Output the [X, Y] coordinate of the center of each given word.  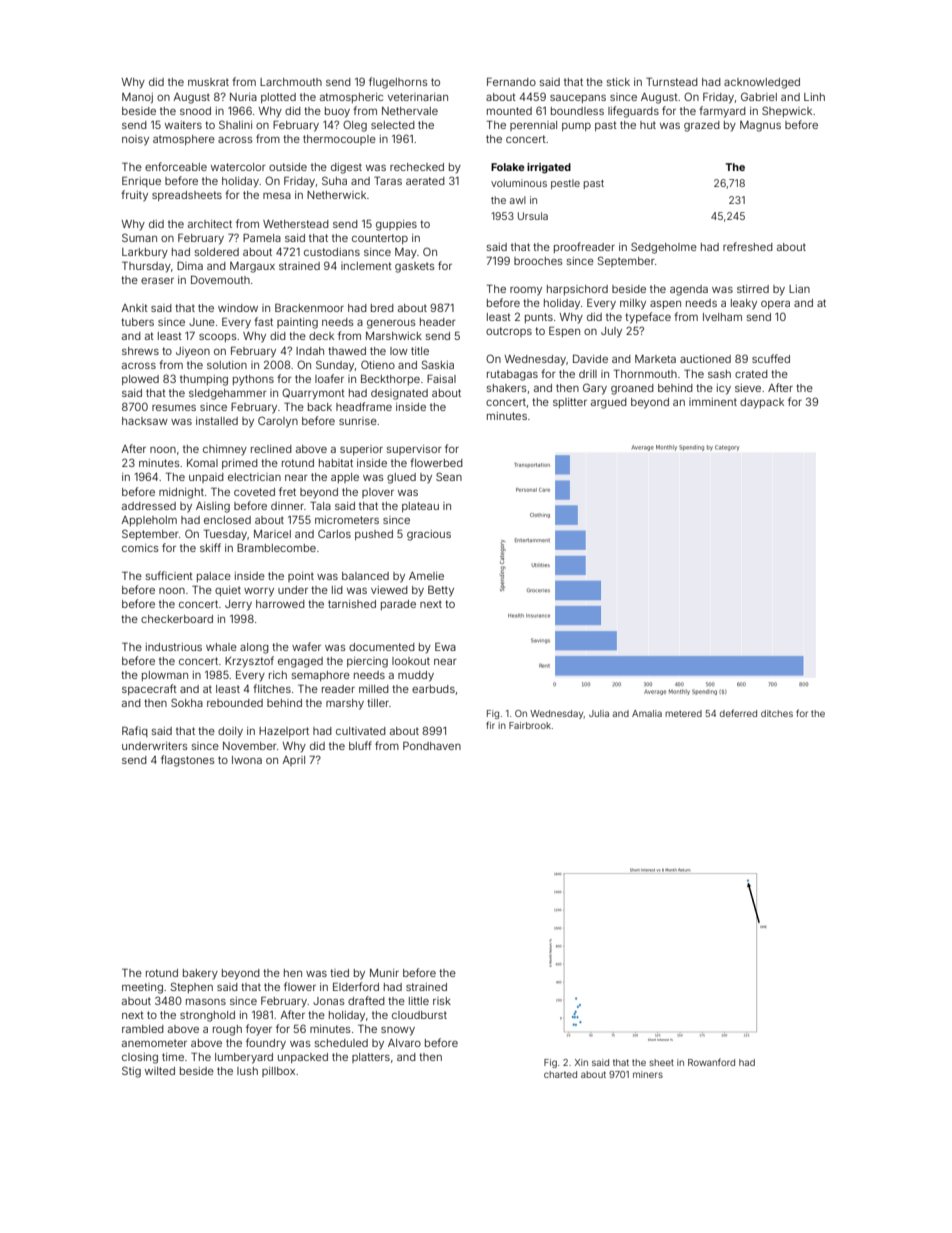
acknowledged [762, 83]
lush [247, 1071]
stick [618, 82]
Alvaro [404, 1043]
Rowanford [711, 1062]
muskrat [208, 82]
